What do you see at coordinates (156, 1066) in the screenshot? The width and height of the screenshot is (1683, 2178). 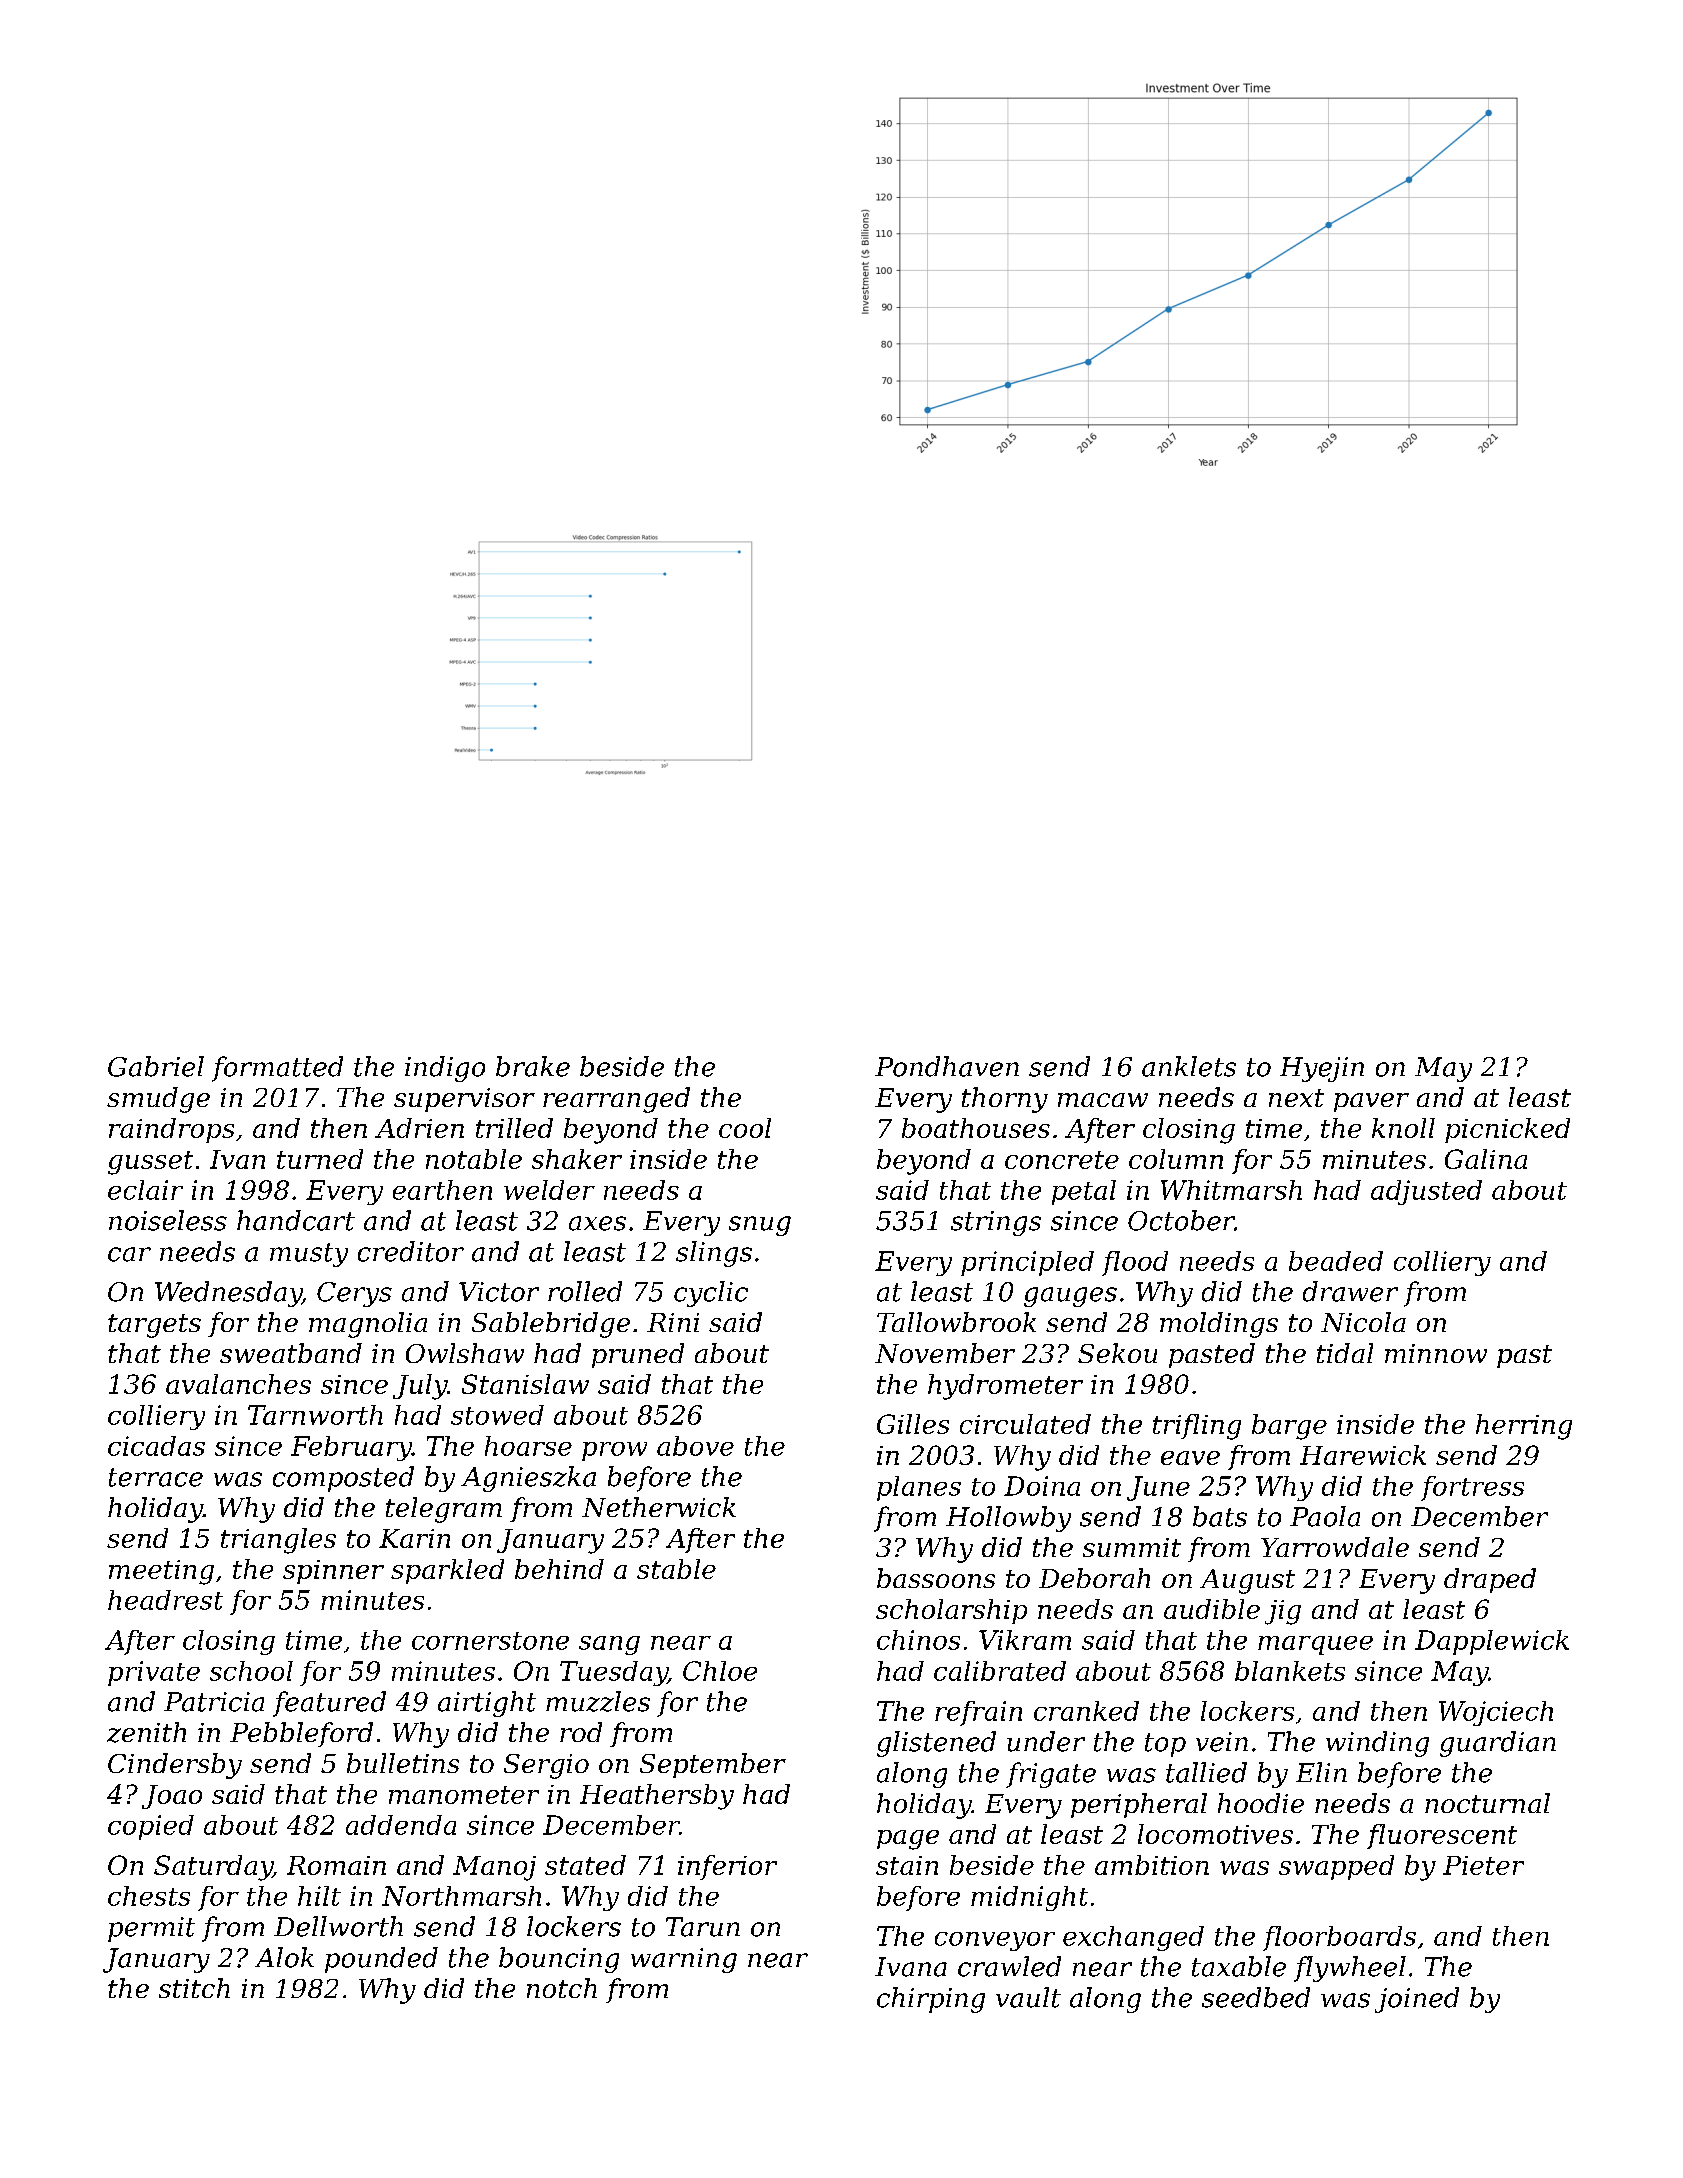 I see `Gabriel` at bounding box center [156, 1066].
